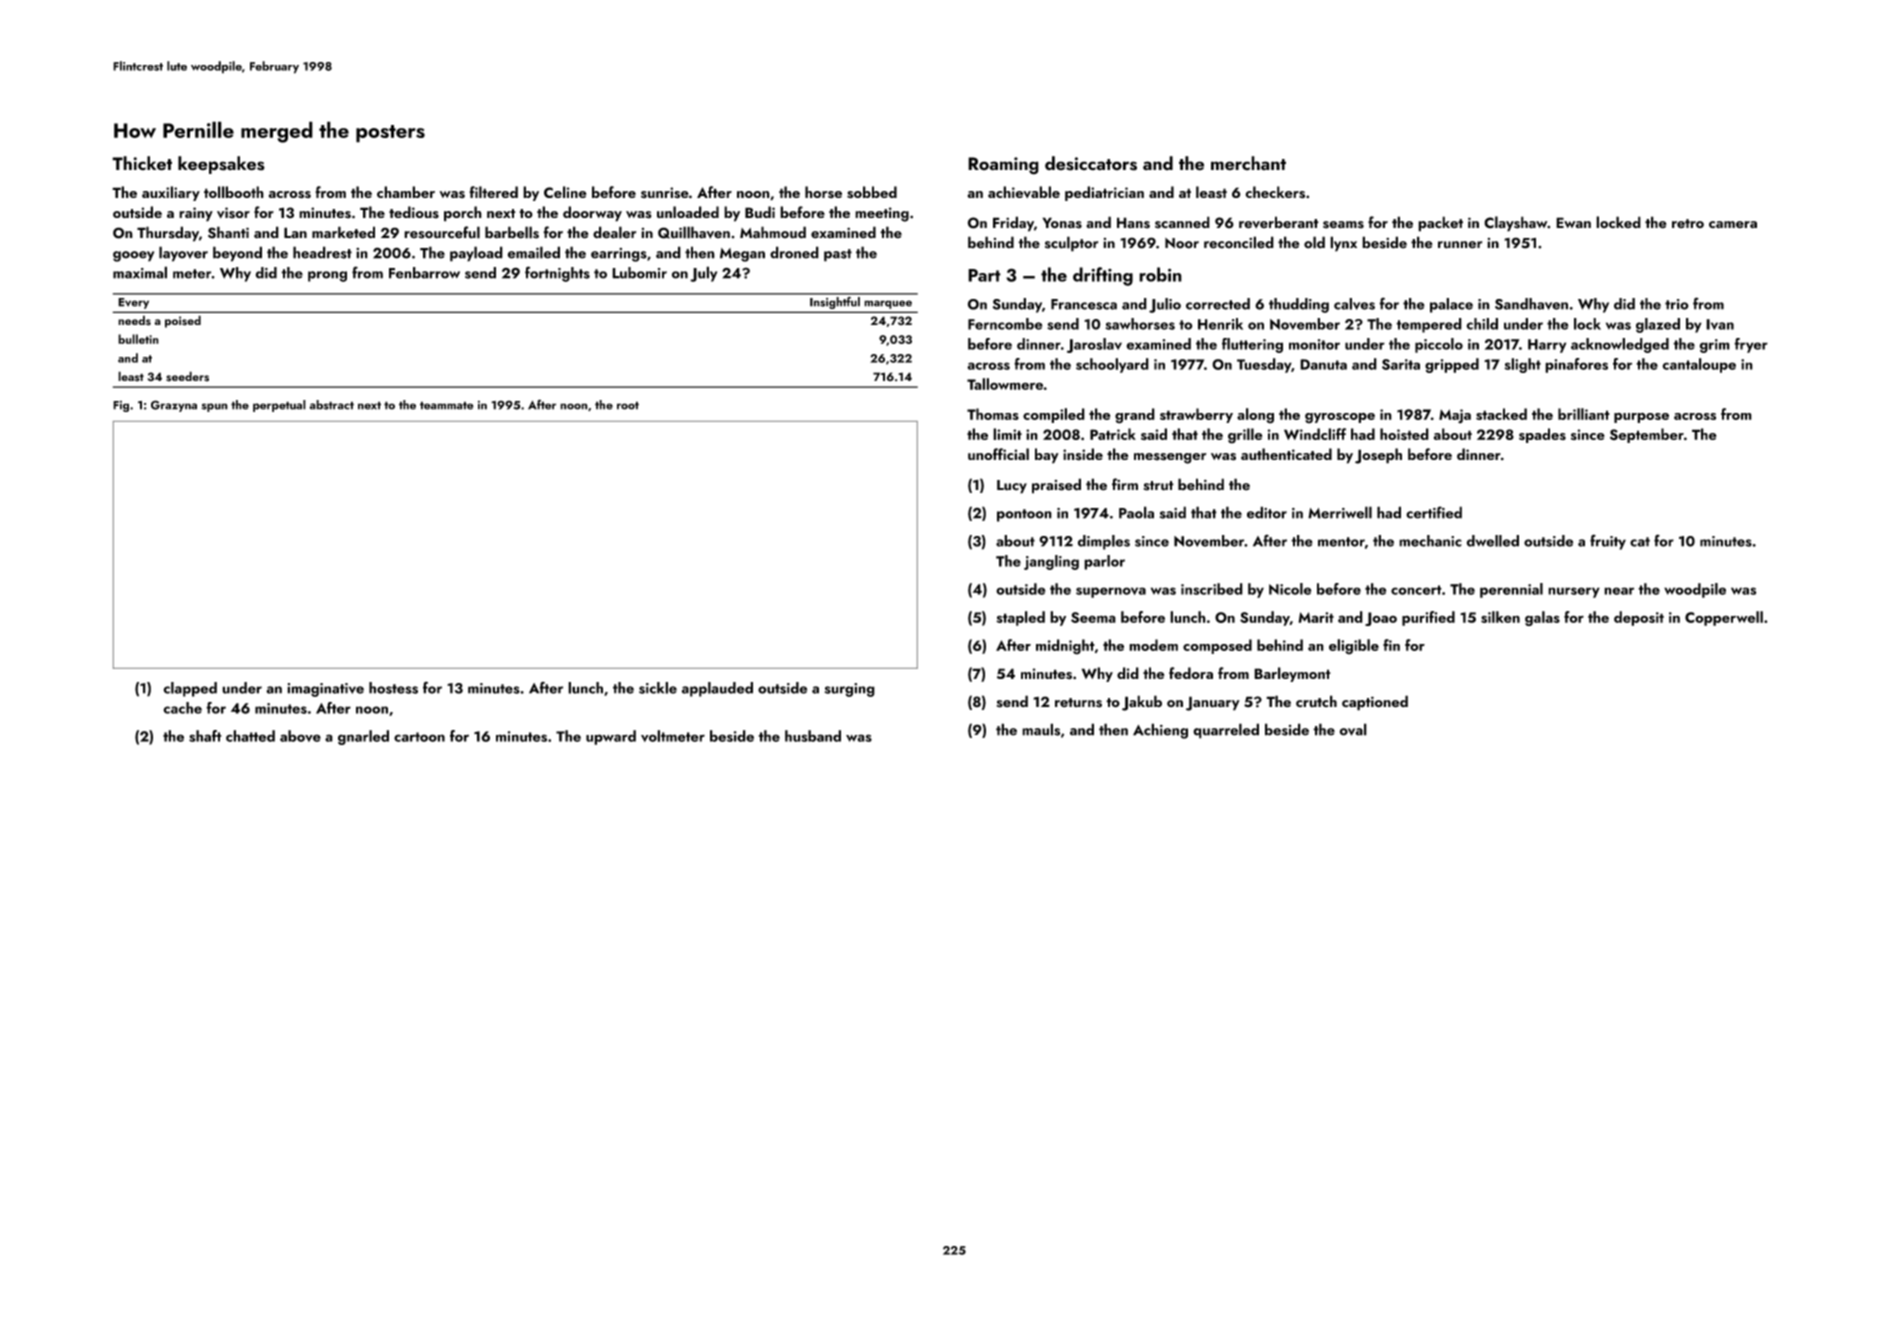 The width and height of the image is (1885, 1333). Describe the element at coordinates (1353, 729) in the image. I see `oval` at that location.
